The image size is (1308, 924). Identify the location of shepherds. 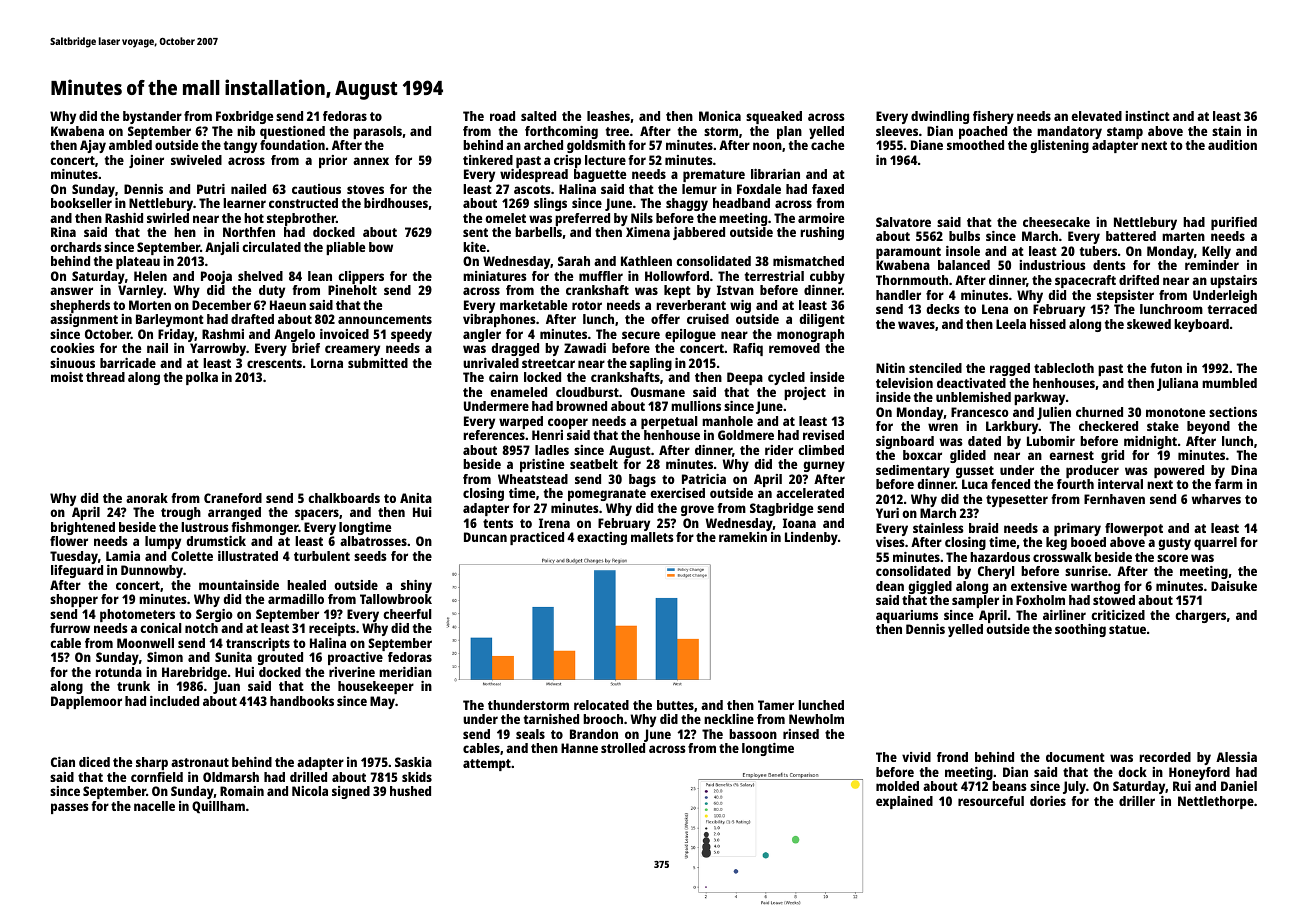
(80, 306).
